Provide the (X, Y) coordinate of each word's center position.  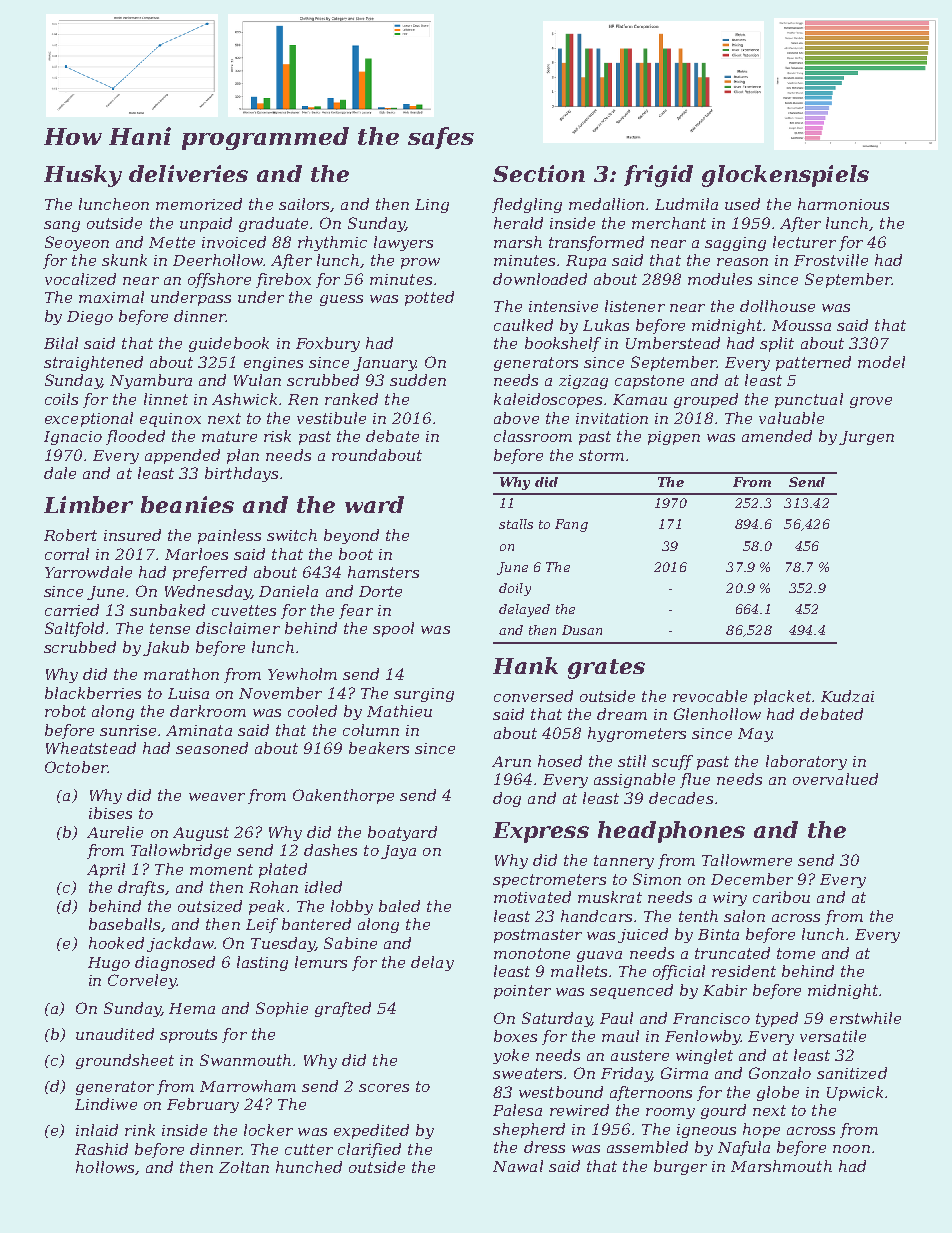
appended (182, 456)
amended (777, 436)
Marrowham (248, 1086)
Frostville (831, 260)
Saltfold (74, 629)
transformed (596, 243)
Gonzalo (780, 1073)
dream (622, 714)
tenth (698, 916)
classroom (533, 436)
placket (782, 697)
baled (399, 906)
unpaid (206, 224)
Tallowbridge (181, 851)
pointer (522, 992)
